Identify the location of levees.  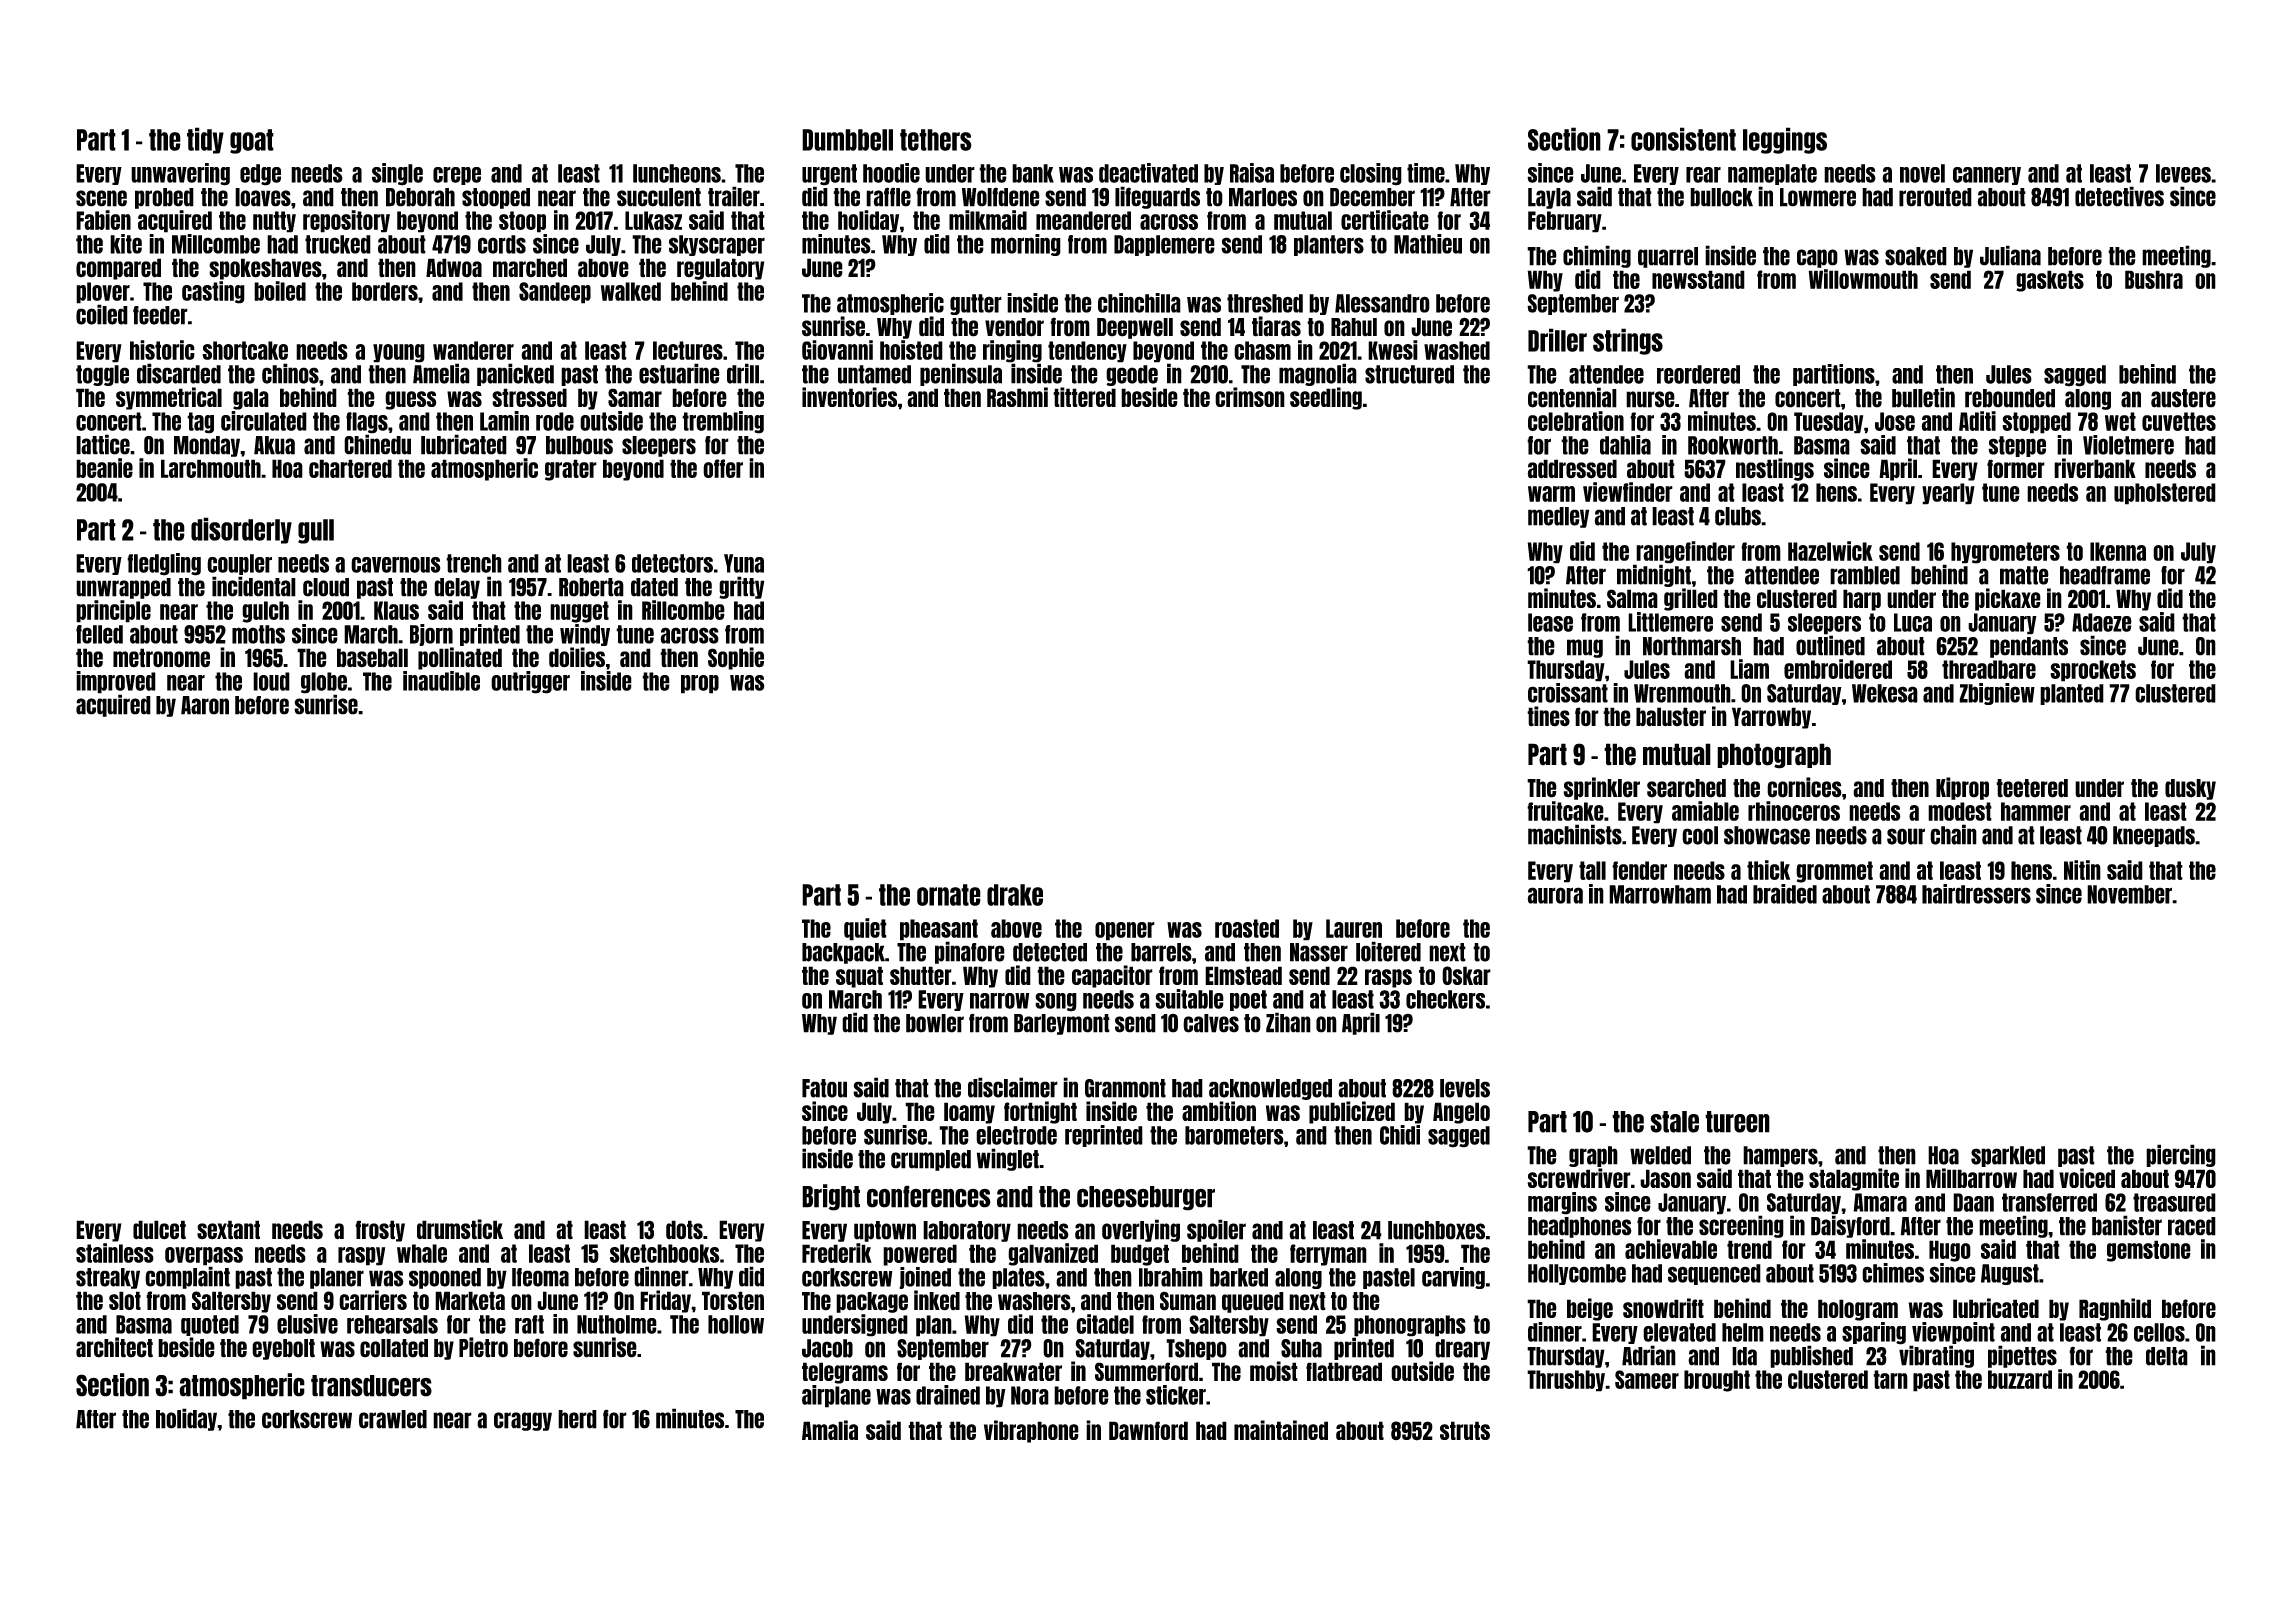
(2183, 173).
